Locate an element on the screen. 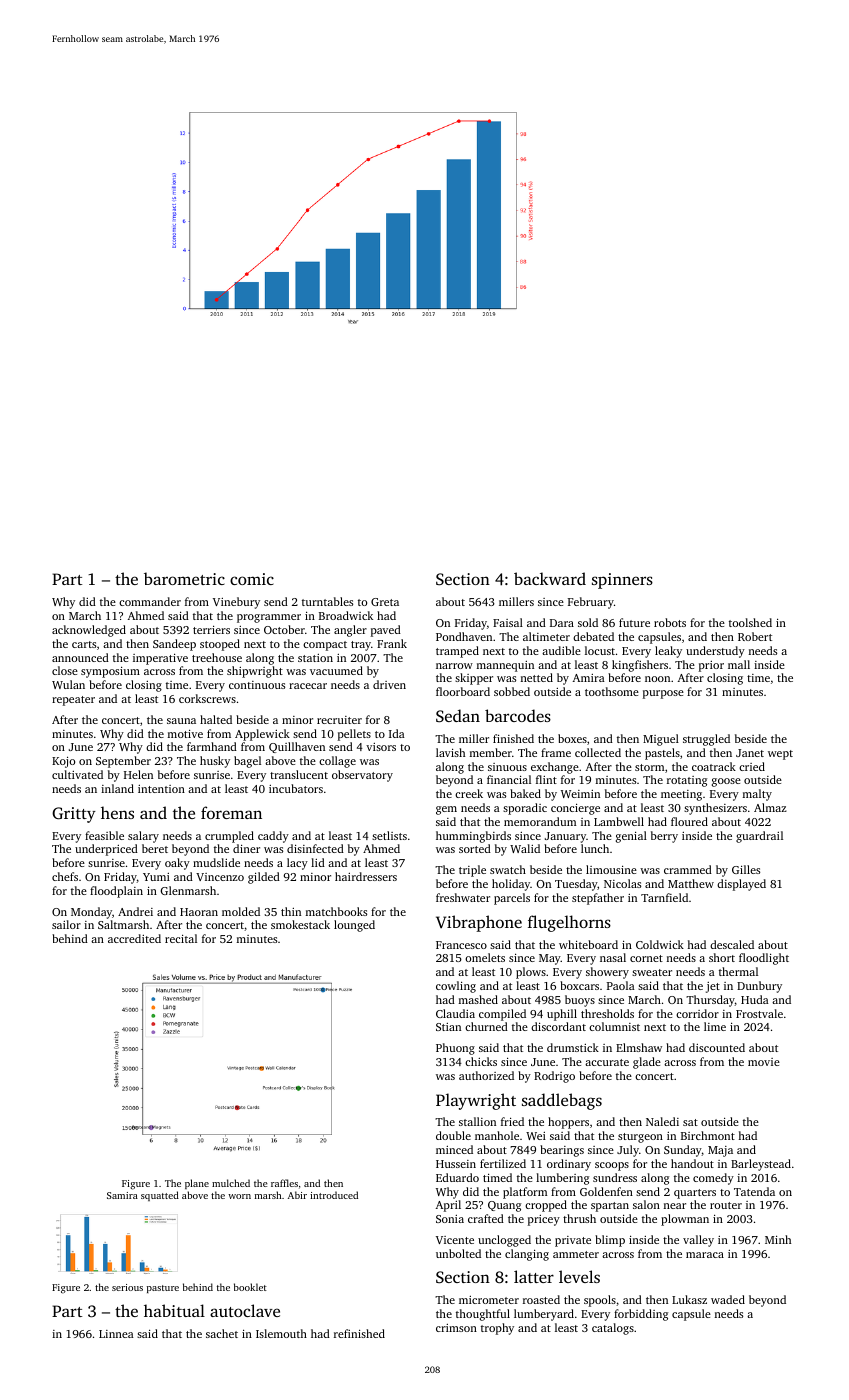 The height and width of the screenshot is (1400, 849). Elmshaw is located at coordinates (639, 1047).
